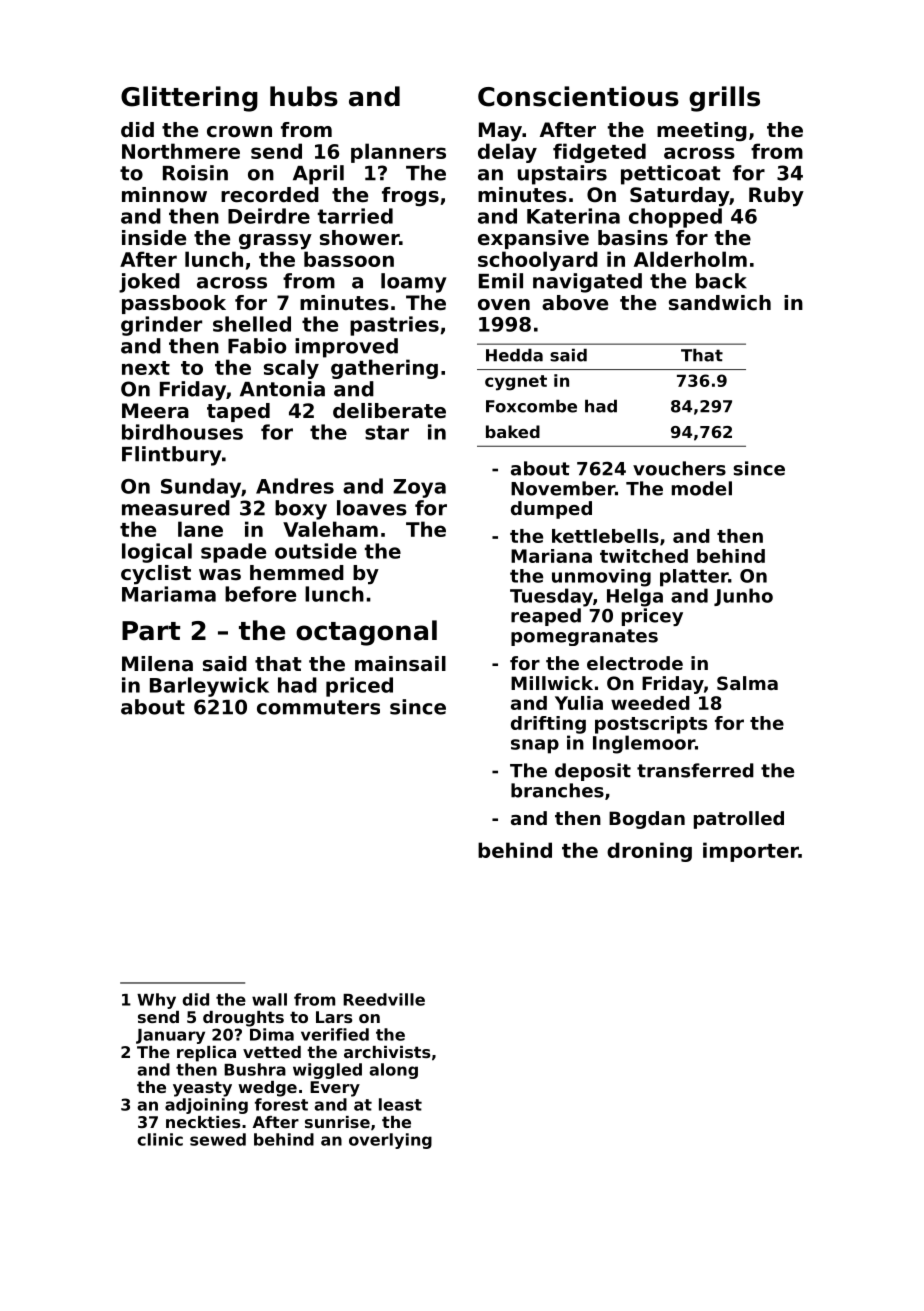 This screenshot has width=924, height=1311. I want to click on hubs, so click(304, 96).
